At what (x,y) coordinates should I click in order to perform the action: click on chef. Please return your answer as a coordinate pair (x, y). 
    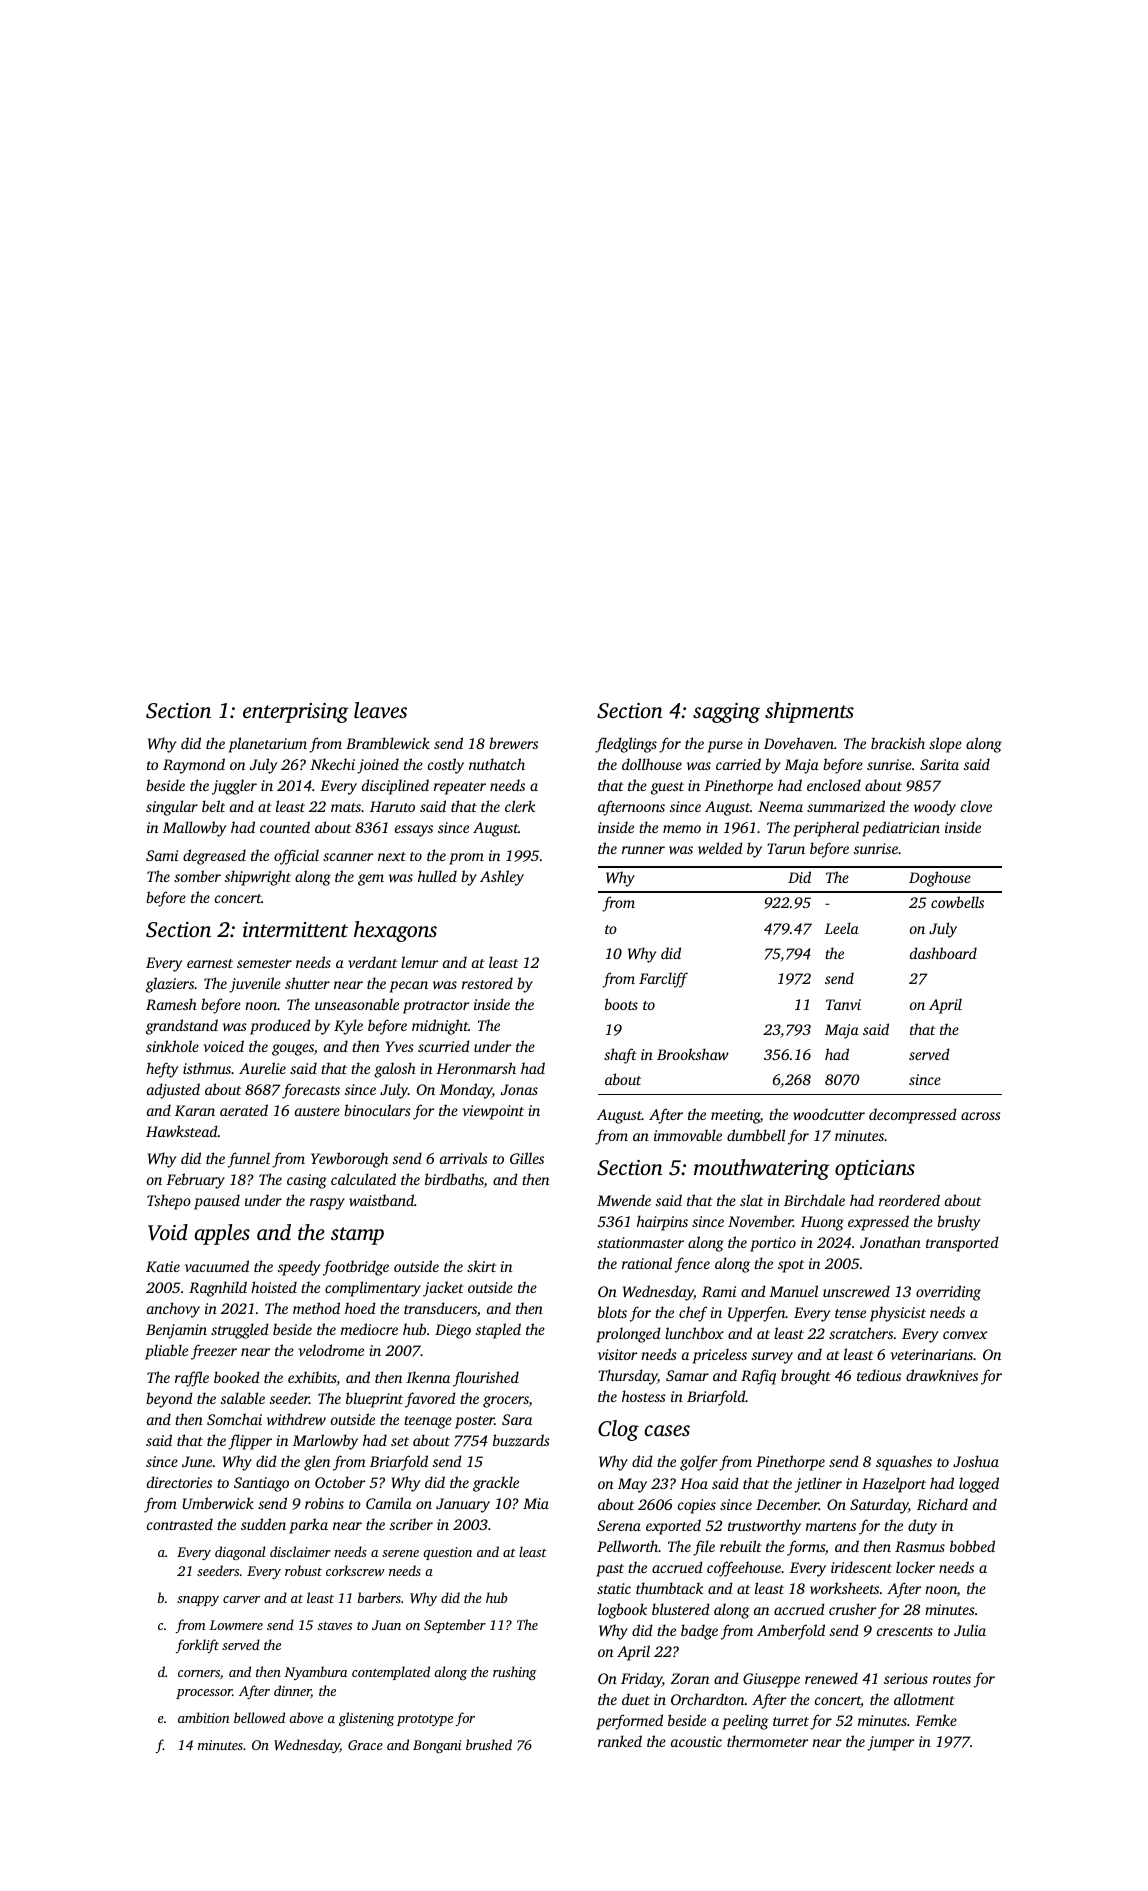
    Looking at the image, I should click on (693, 1314).
